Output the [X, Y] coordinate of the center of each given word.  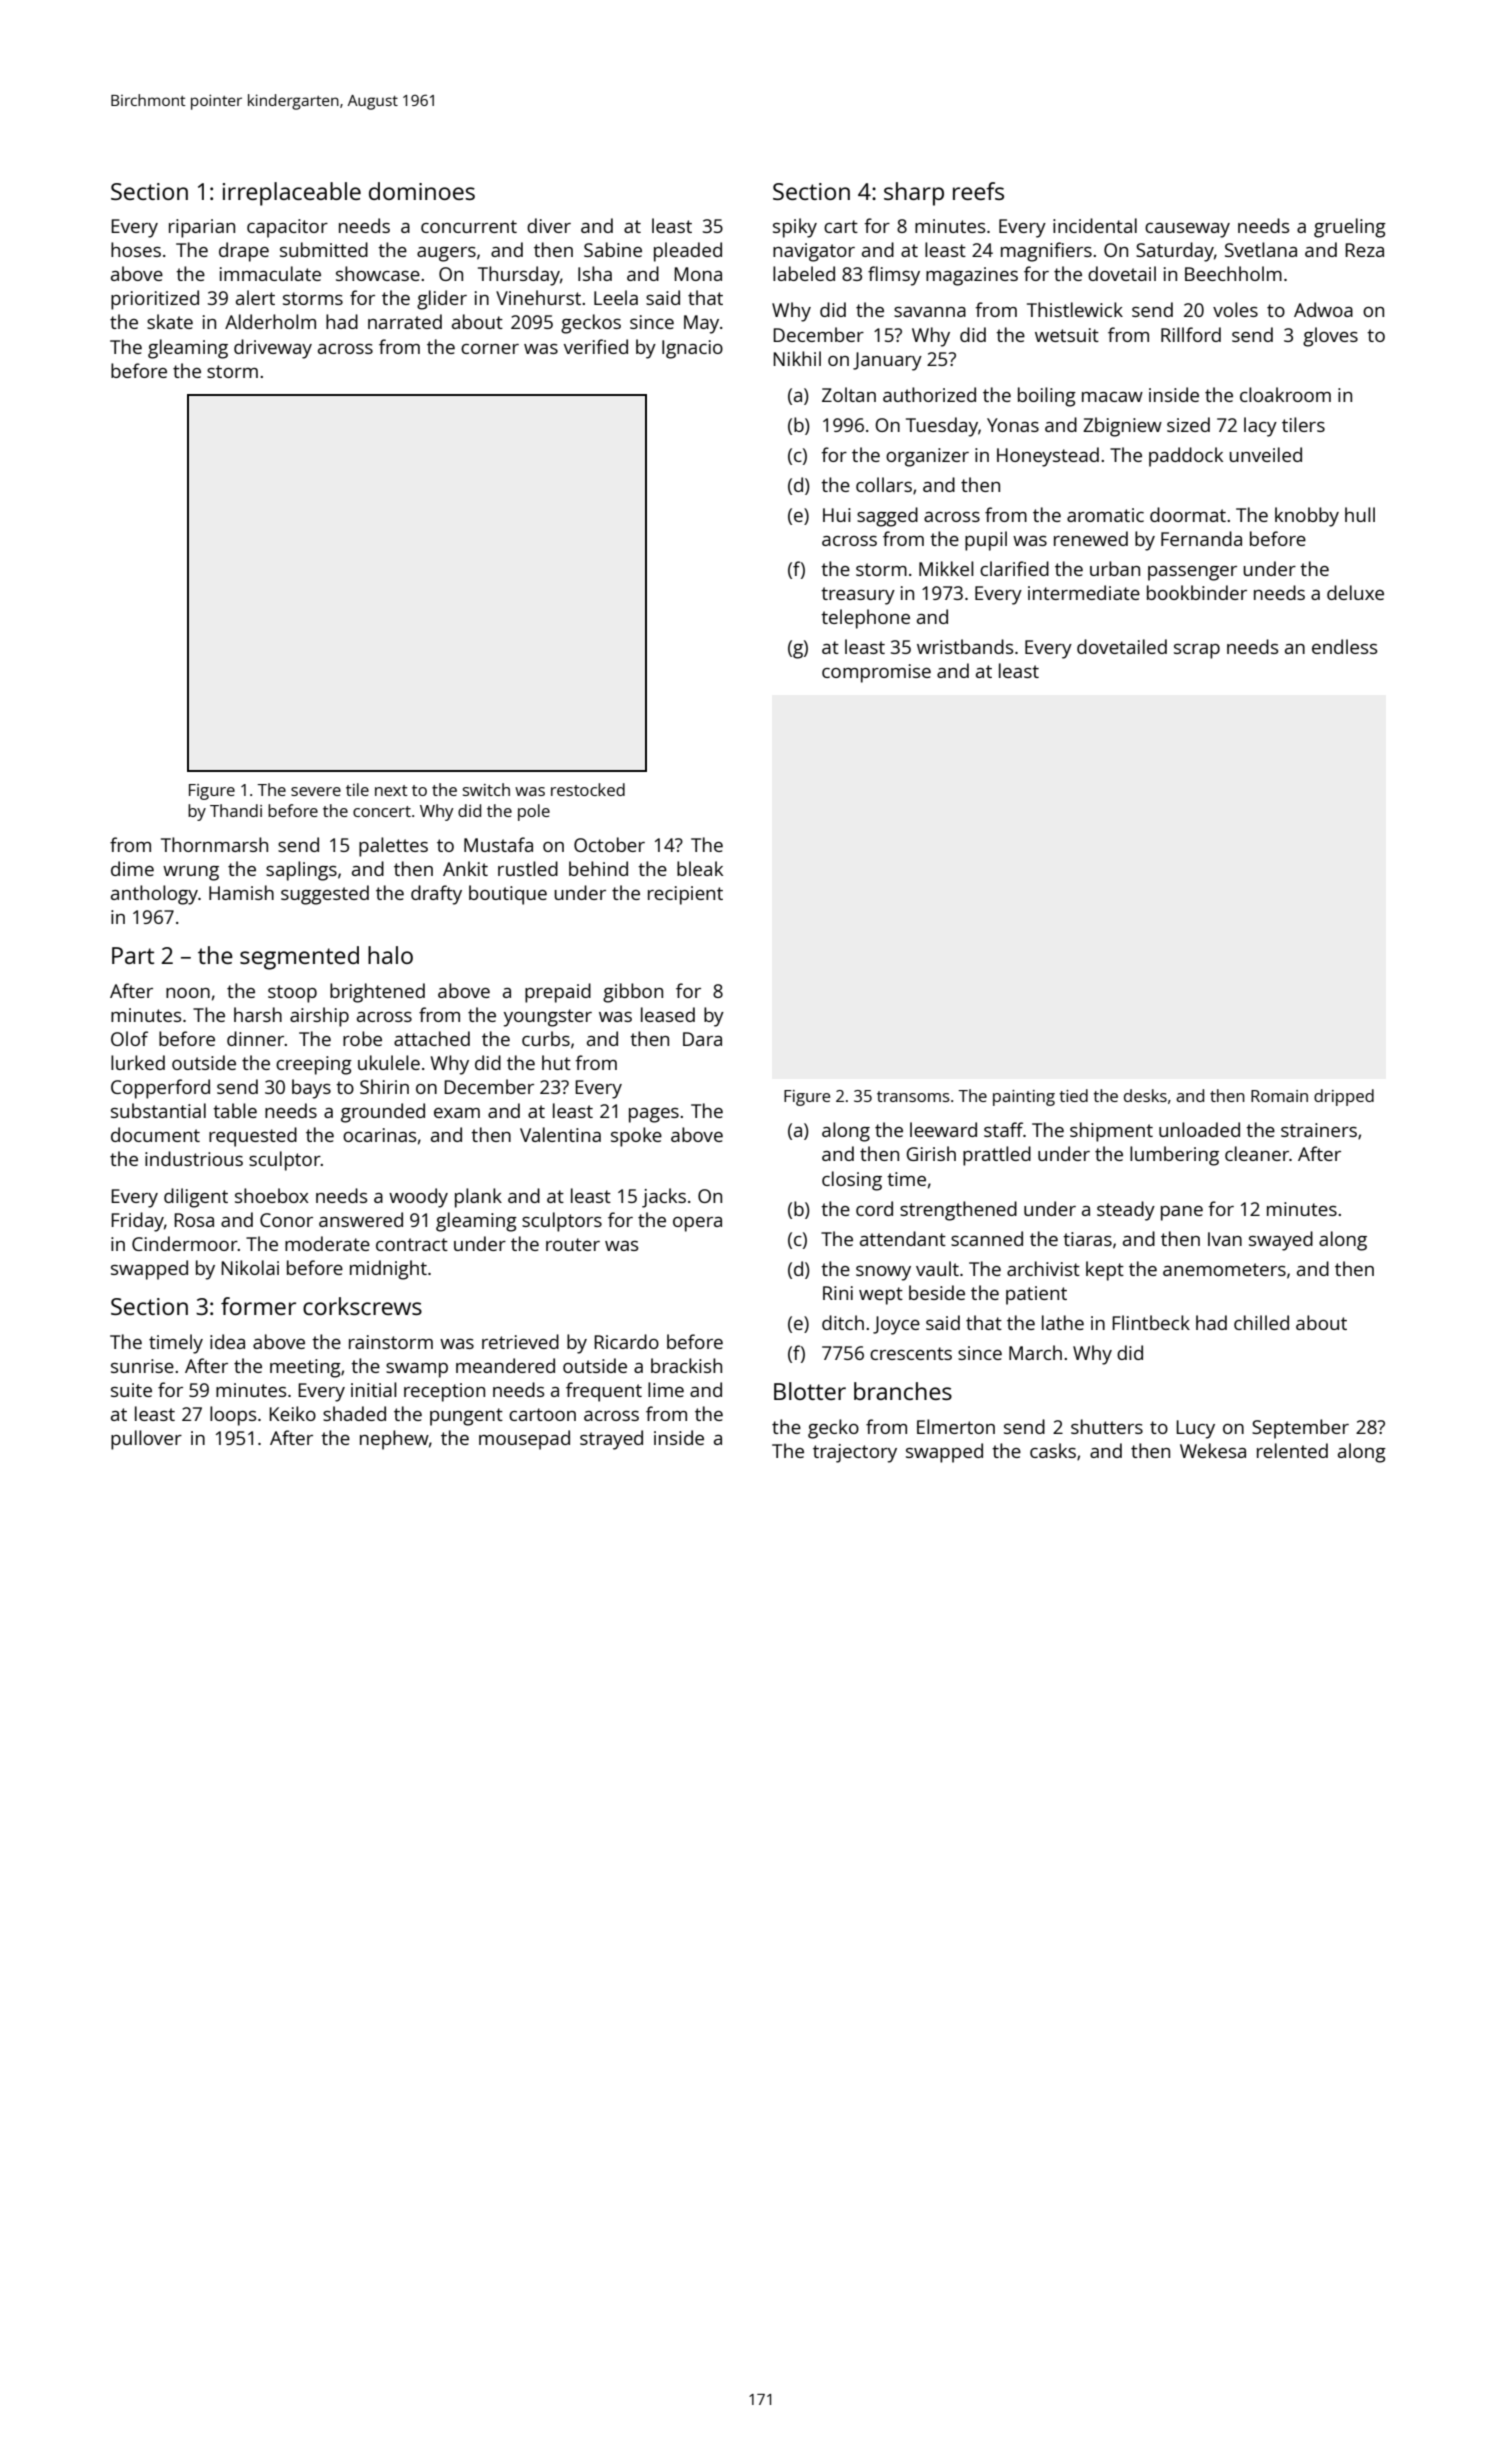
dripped [1344, 1097]
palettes [393, 847]
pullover [146, 1440]
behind [598, 868]
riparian [202, 228]
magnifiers [1046, 252]
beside [937, 1292]
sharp [914, 194]
